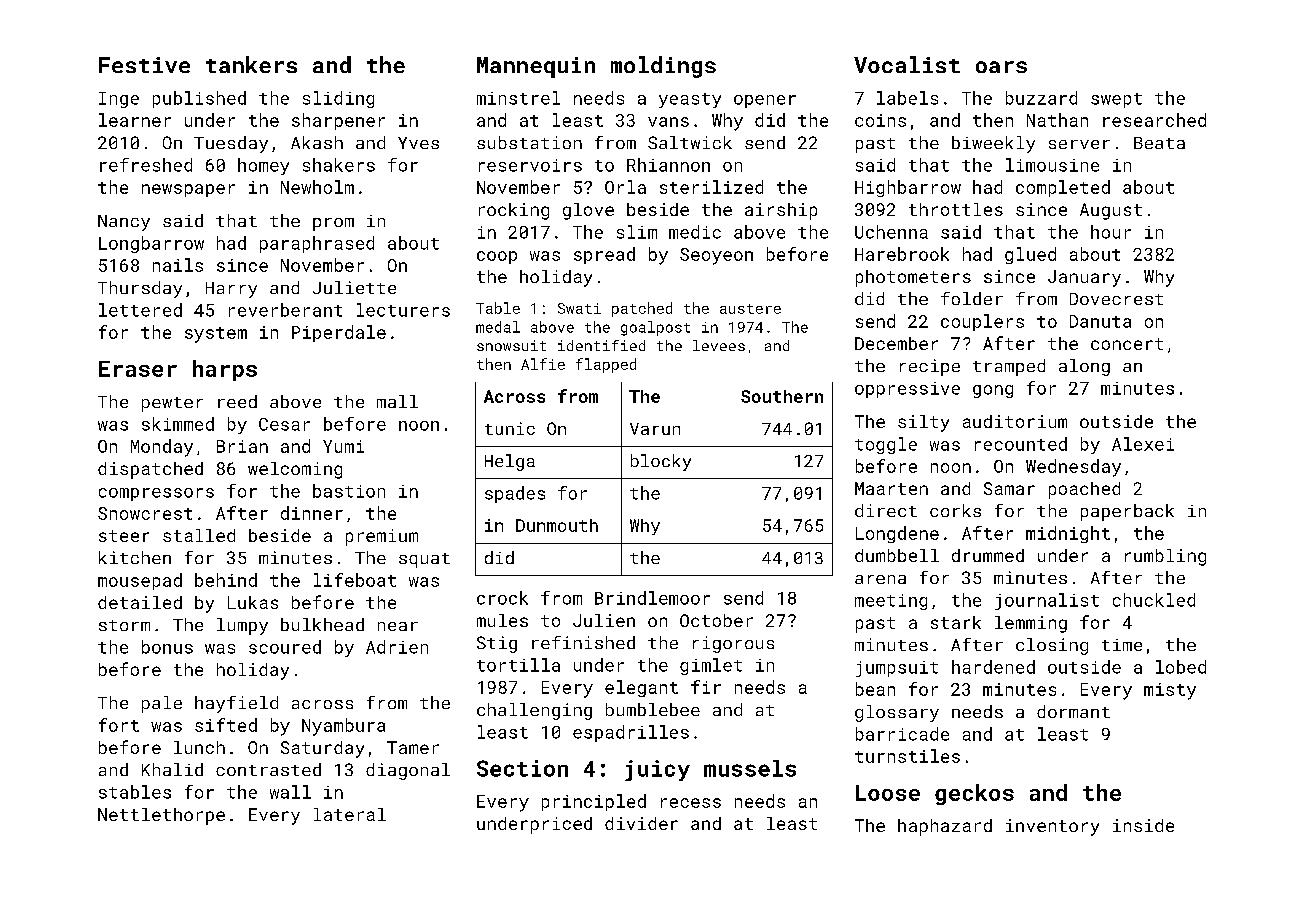 Image resolution: width=1308 pixels, height=924 pixels. What do you see at coordinates (295, 470) in the screenshot?
I see `welcoming` at bounding box center [295, 470].
